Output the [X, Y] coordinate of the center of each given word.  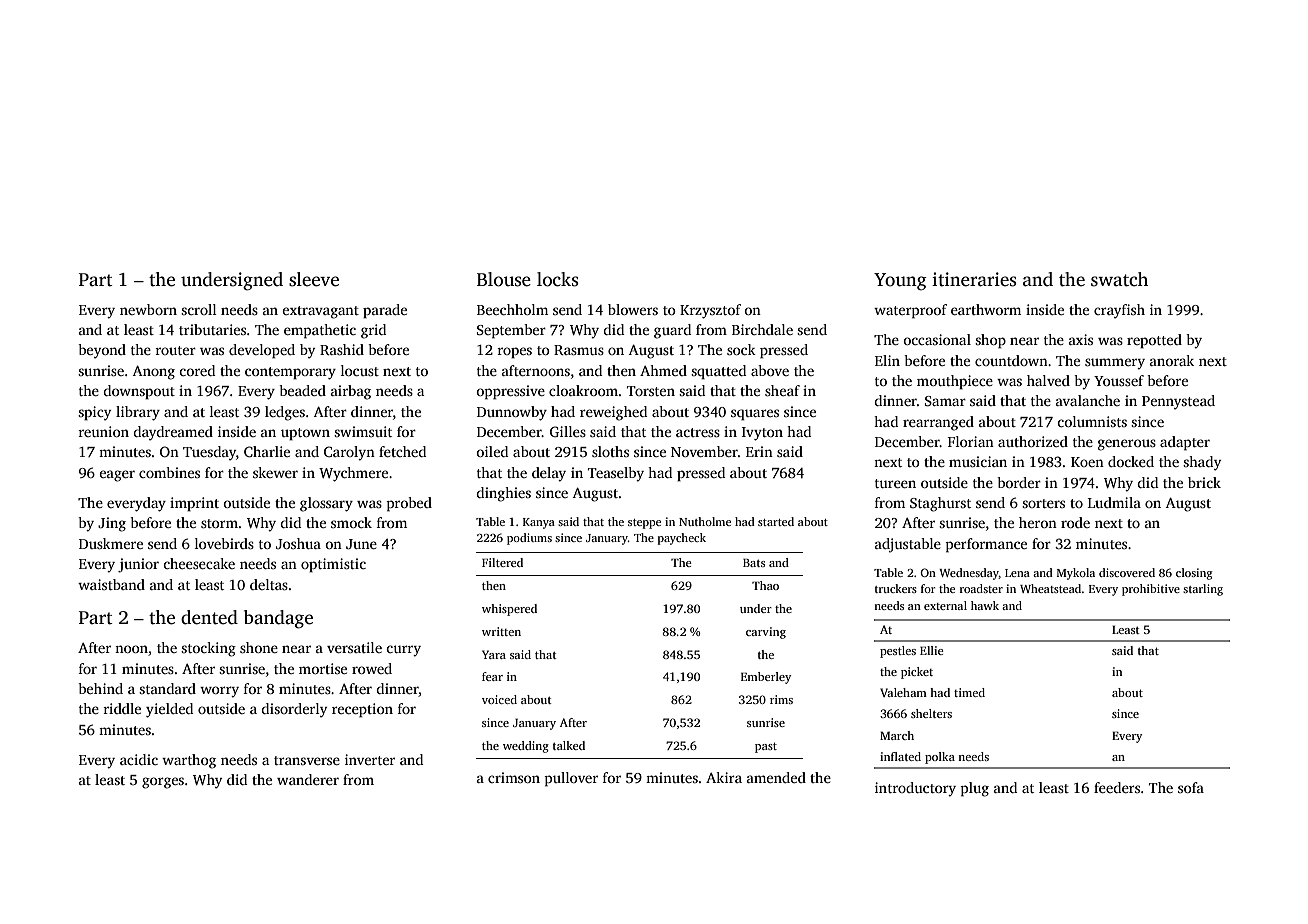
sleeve [314, 279]
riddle [122, 708]
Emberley [766, 678]
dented [209, 617]
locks [558, 279]
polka [940, 758]
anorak [1172, 360]
